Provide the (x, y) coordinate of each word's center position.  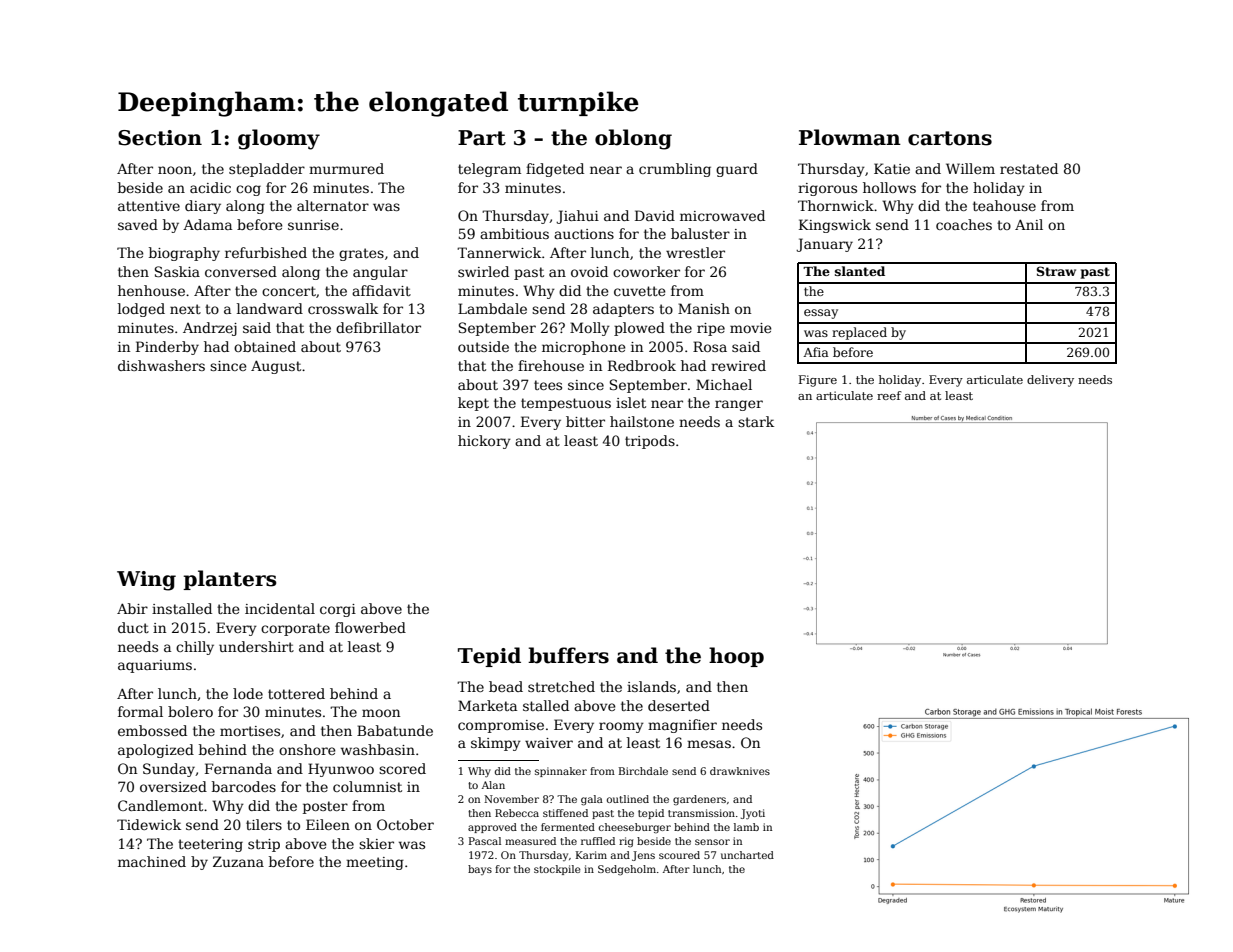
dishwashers (161, 365)
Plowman (850, 137)
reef (889, 395)
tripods (650, 442)
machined (152, 861)
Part (482, 138)
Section (160, 138)
